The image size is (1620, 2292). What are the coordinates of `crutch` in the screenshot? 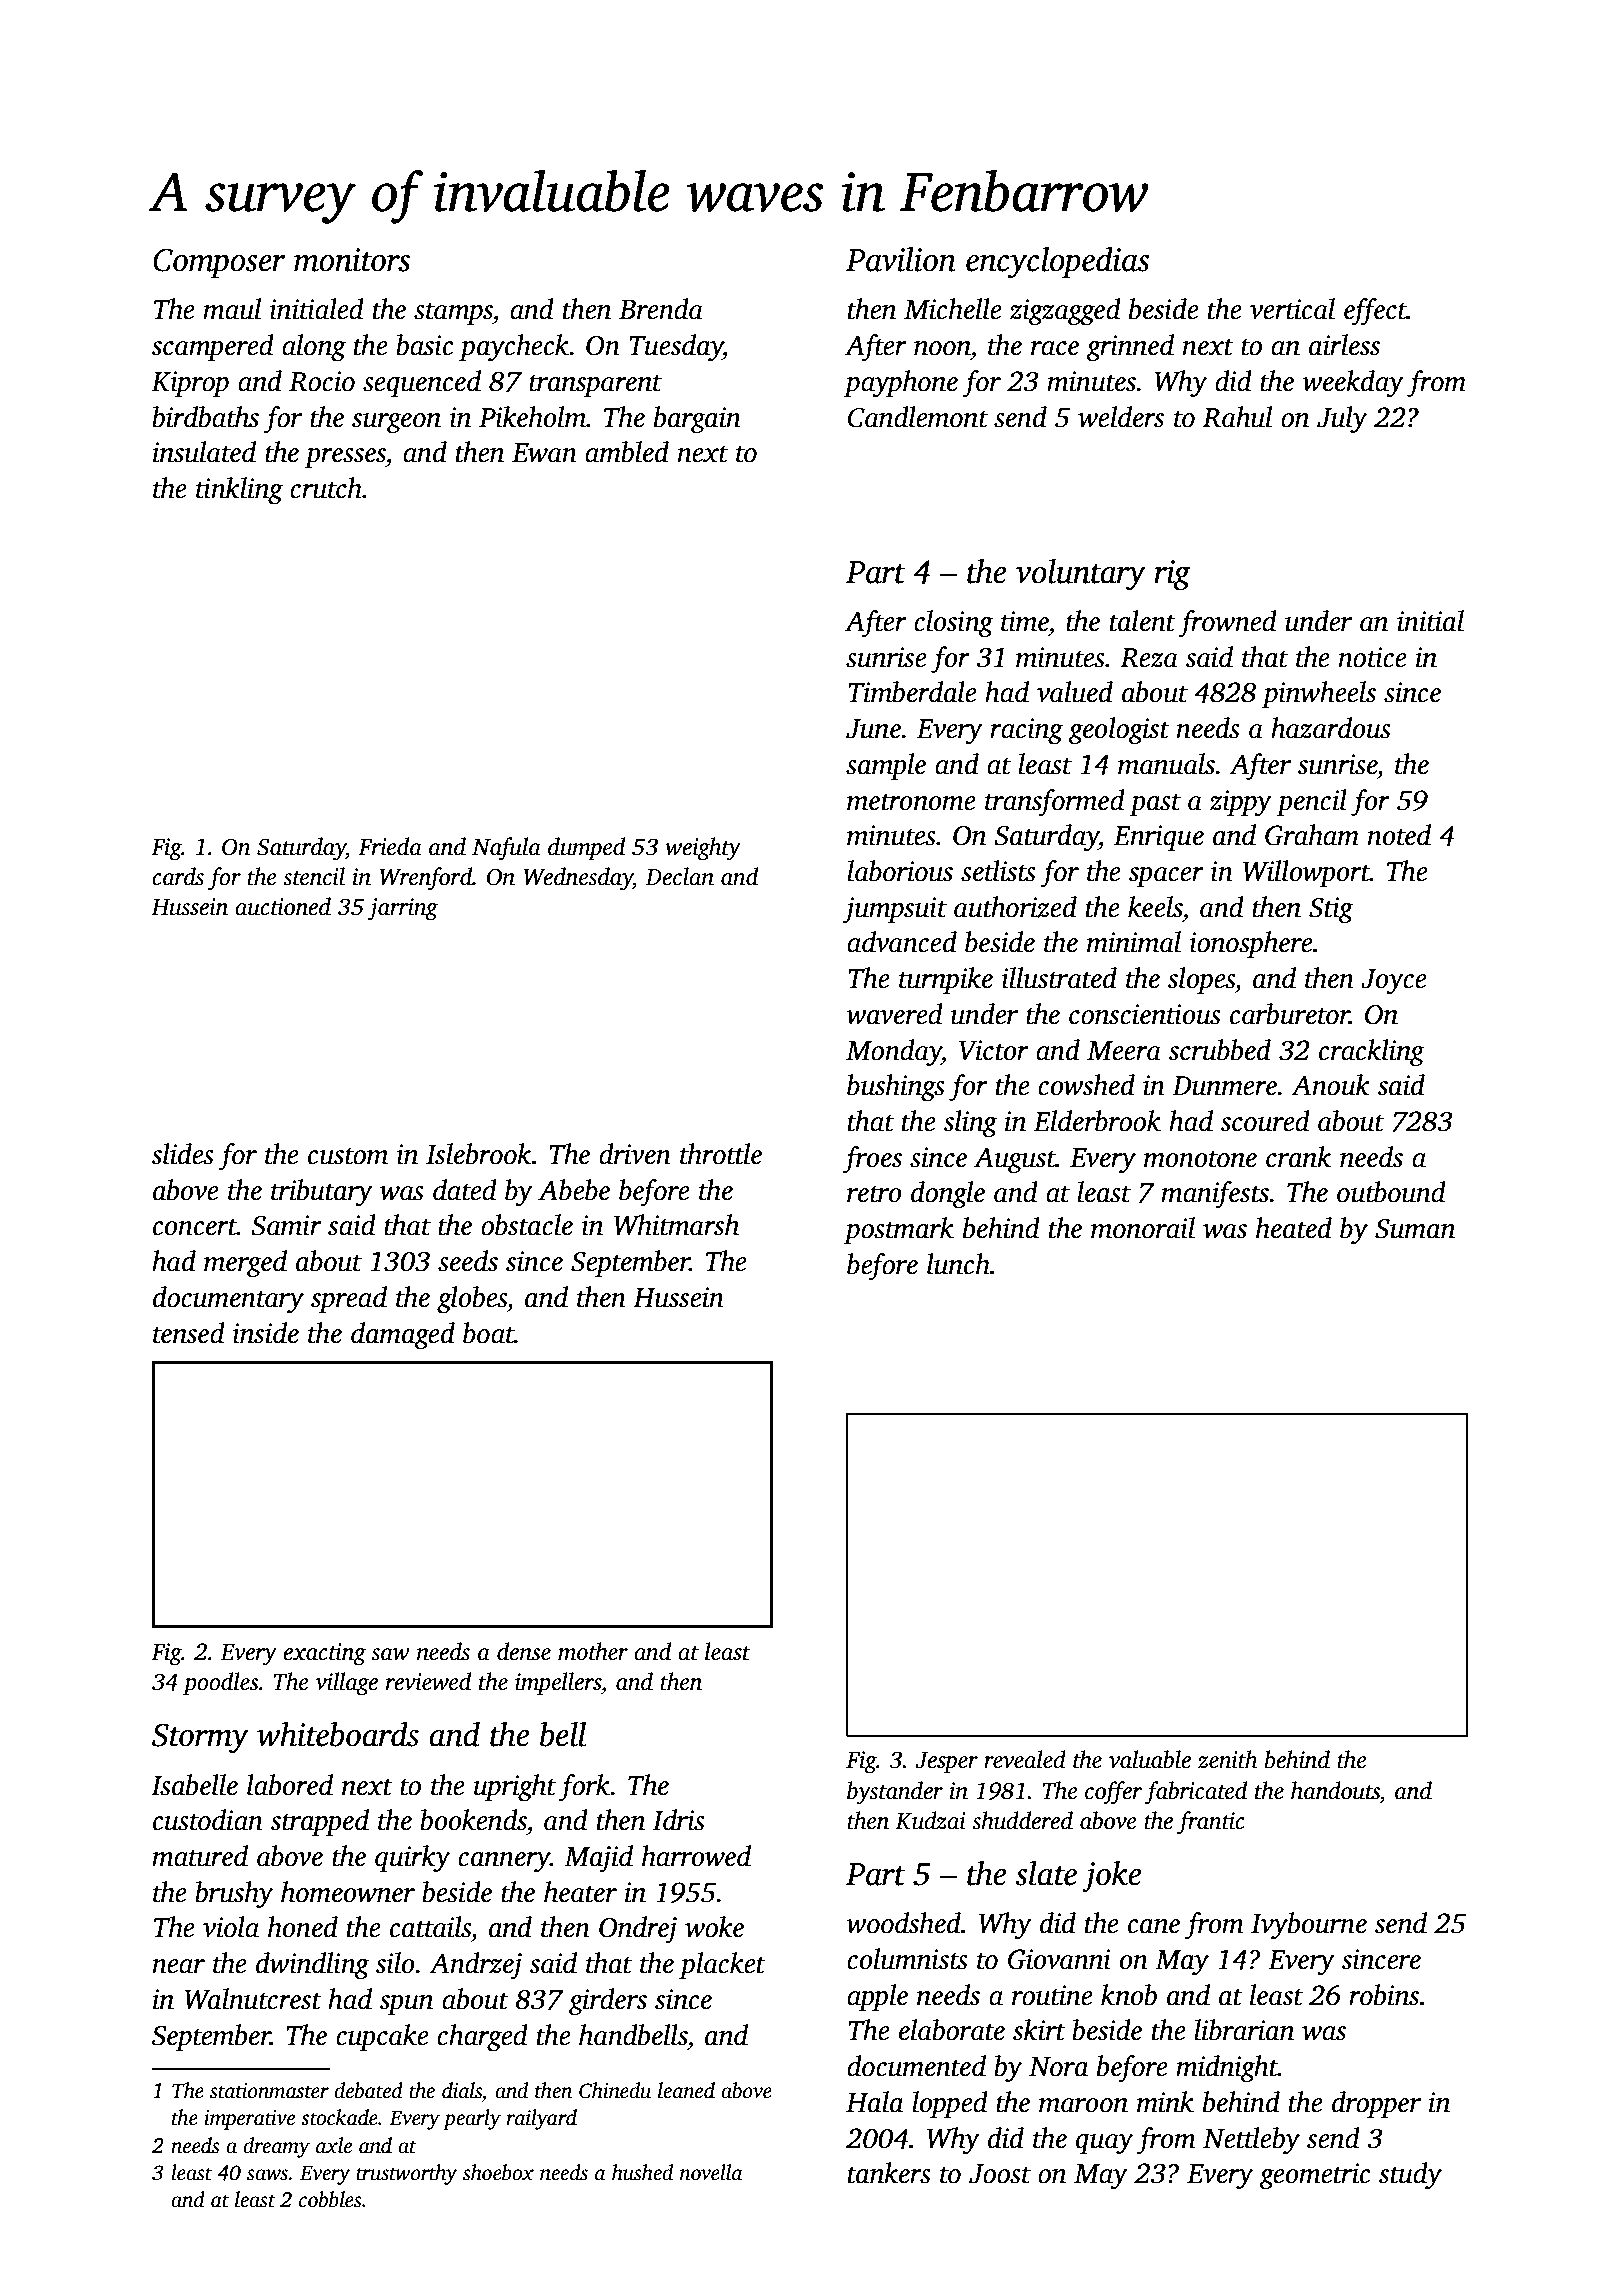 It's located at (326, 488).
